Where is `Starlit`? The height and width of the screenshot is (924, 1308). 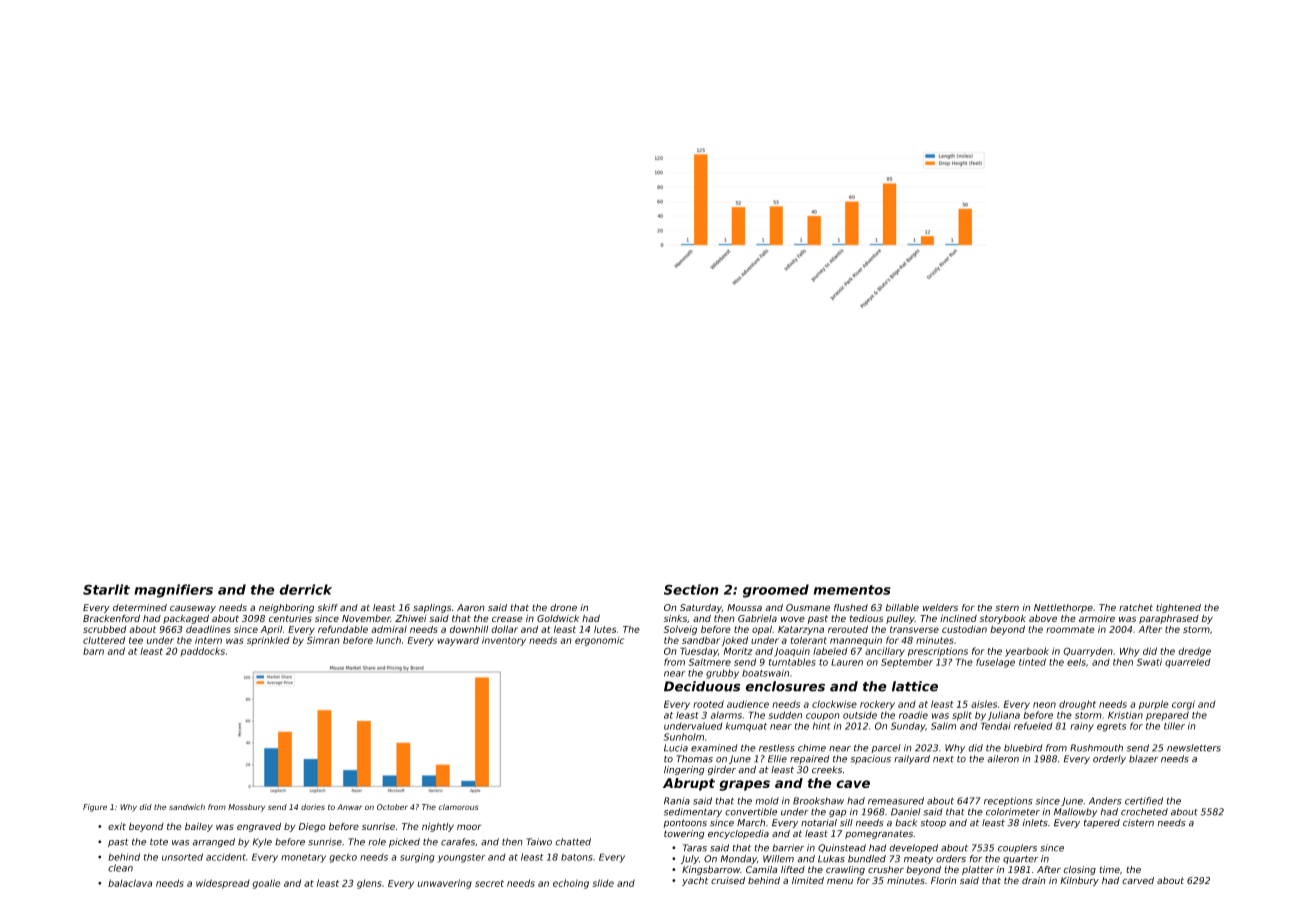 Starlit is located at coordinates (106, 589).
